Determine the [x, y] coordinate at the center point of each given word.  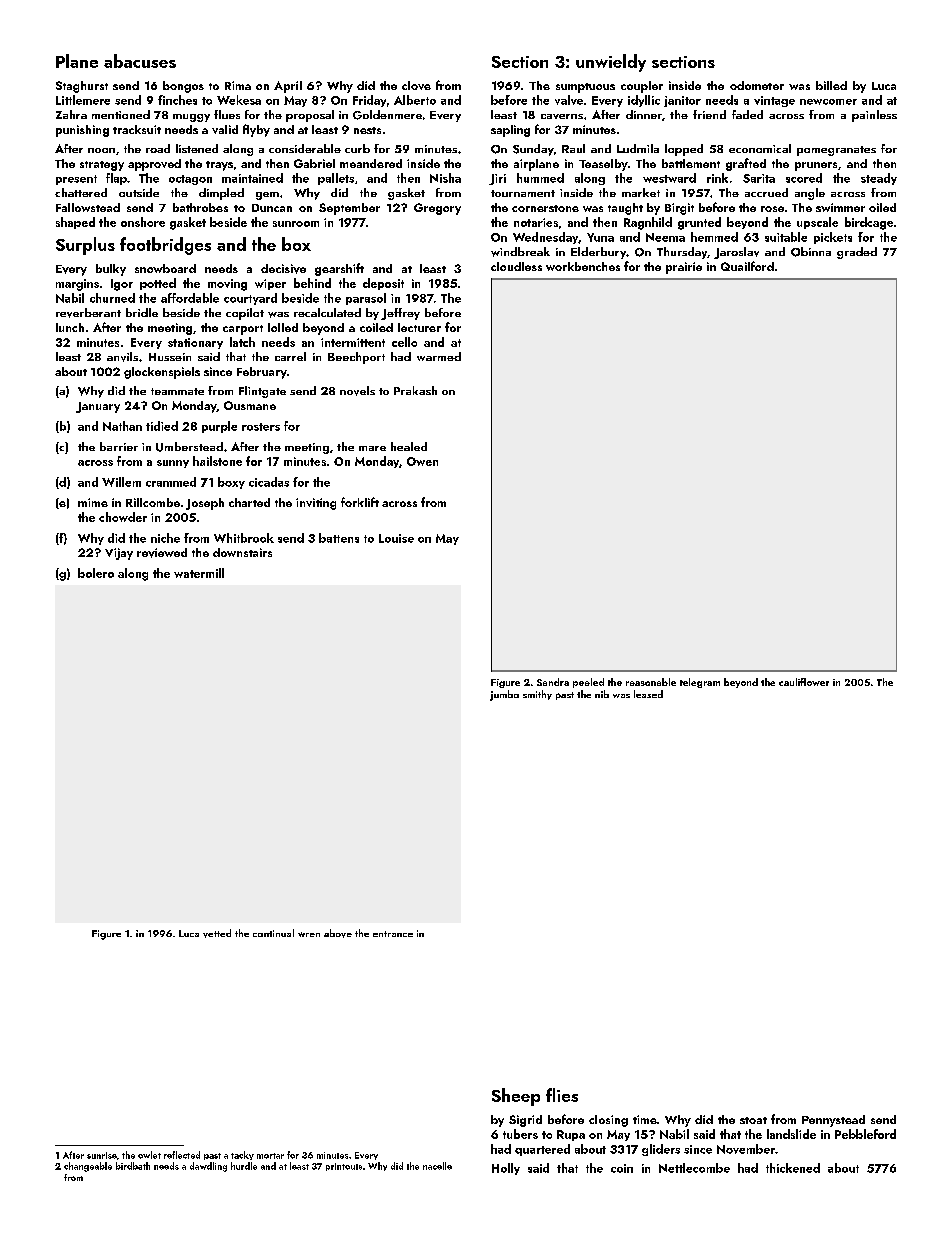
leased [648, 694]
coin [622, 1168]
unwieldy [611, 63]
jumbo [504, 695]
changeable [88, 1167]
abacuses [140, 61]
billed [831, 85]
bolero [96, 573]
